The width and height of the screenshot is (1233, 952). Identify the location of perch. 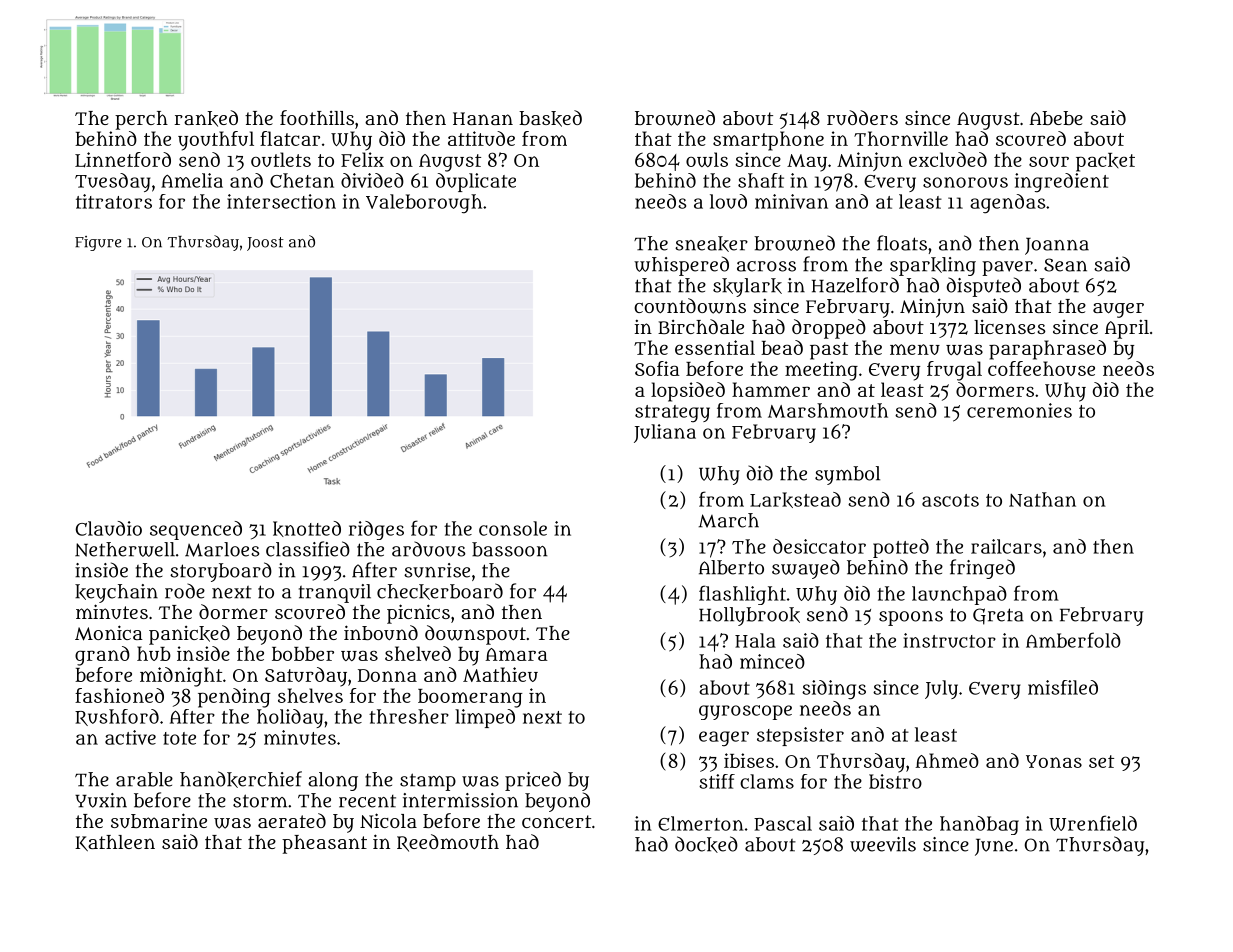
(141, 120).
